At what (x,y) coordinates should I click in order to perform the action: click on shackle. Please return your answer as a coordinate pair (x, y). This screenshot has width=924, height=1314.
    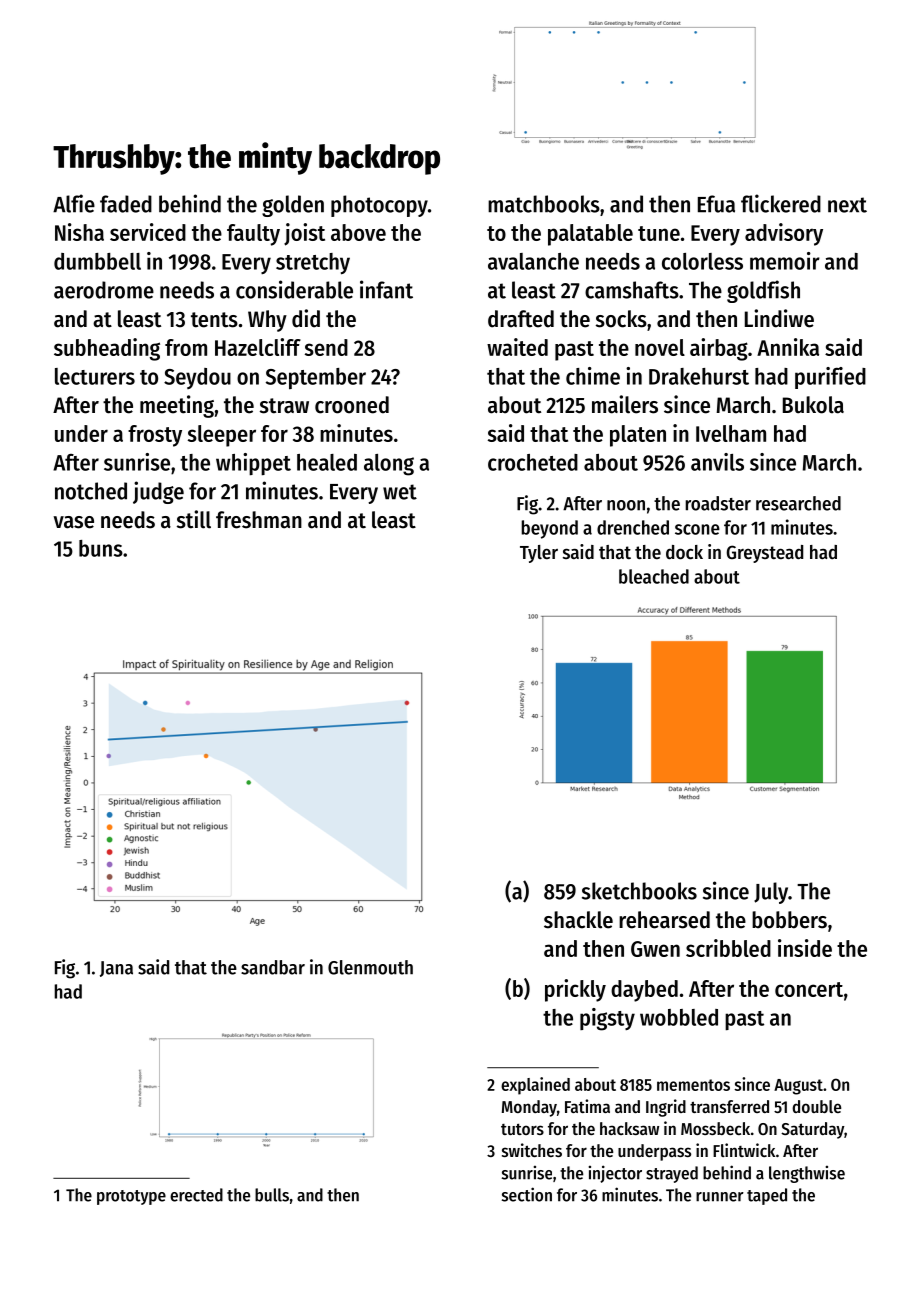
    Looking at the image, I should click on (578, 920).
